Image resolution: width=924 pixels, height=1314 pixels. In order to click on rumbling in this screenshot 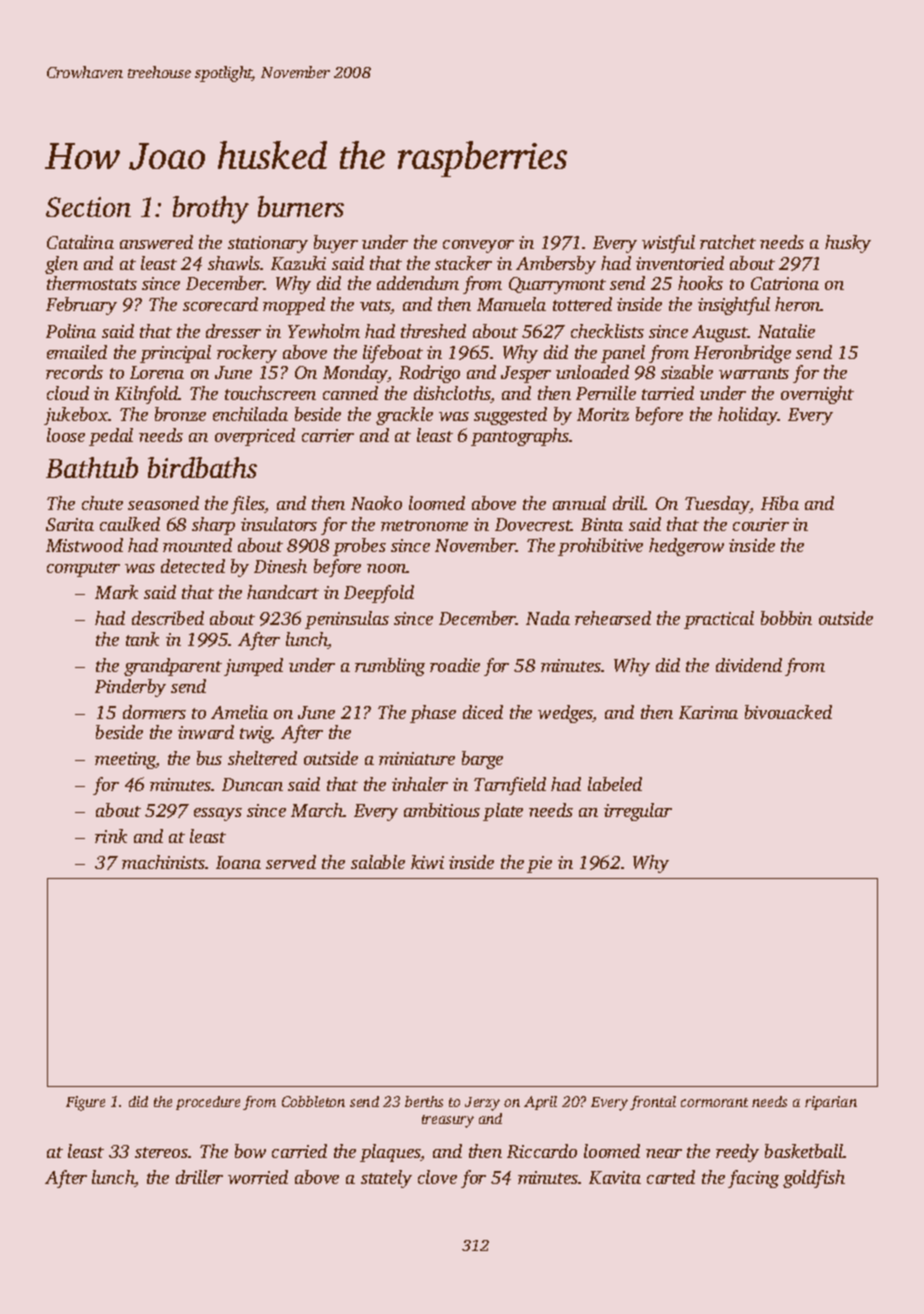, I will do `click(390, 667)`.
